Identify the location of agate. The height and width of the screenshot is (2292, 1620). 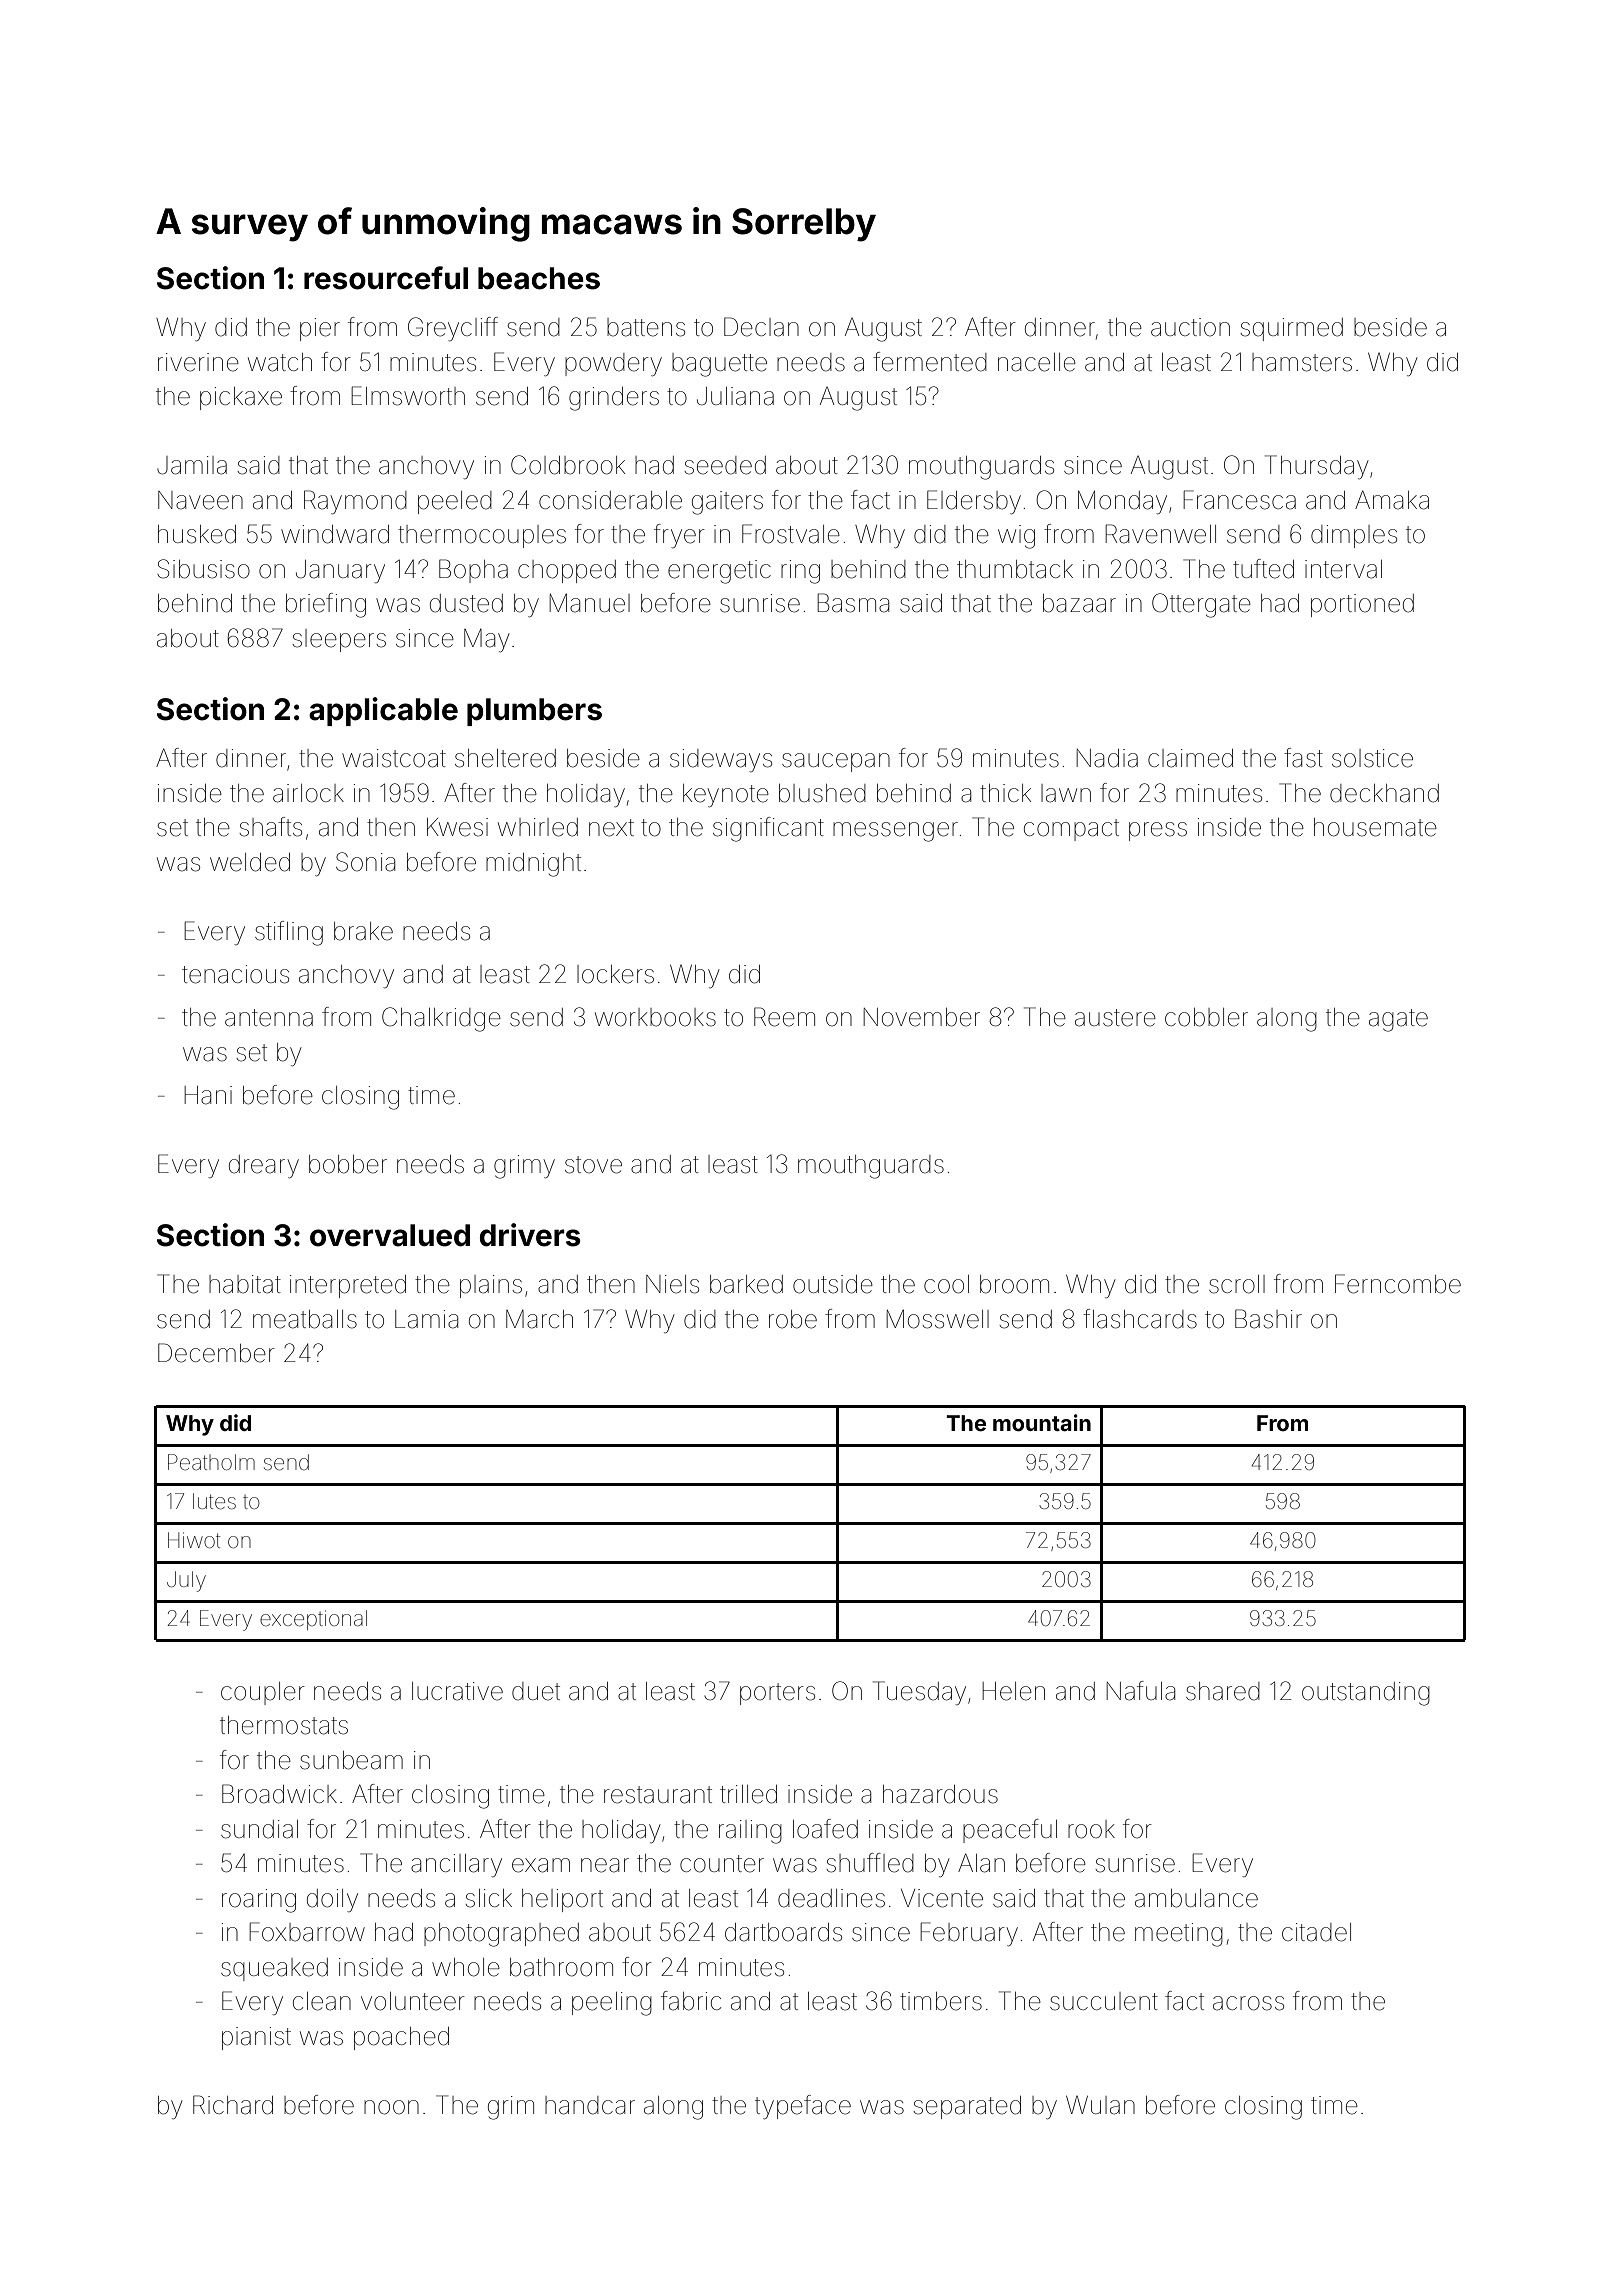
(1398, 1020).
